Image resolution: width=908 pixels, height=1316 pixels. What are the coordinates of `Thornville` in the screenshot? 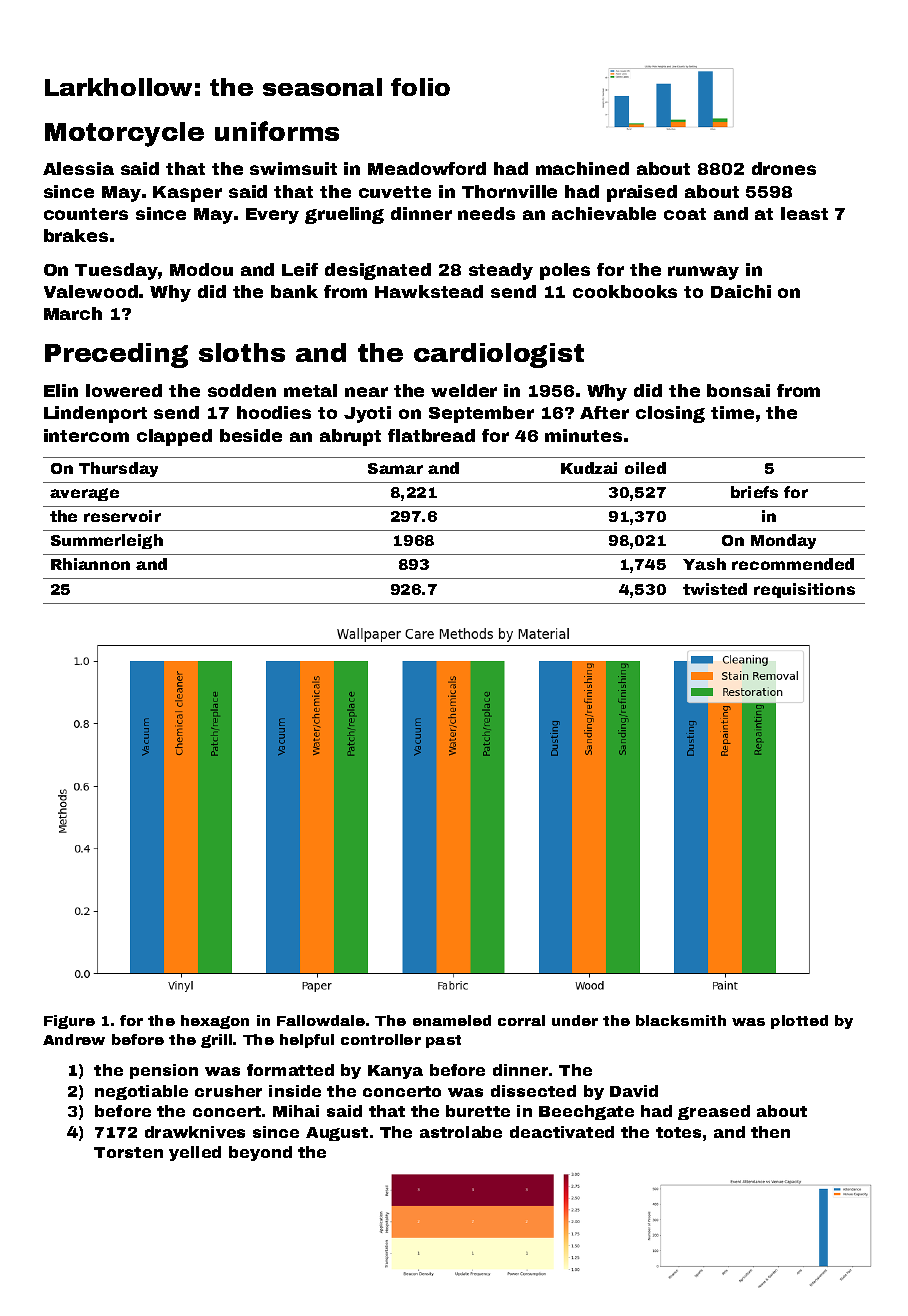 It's located at (509, 191).
